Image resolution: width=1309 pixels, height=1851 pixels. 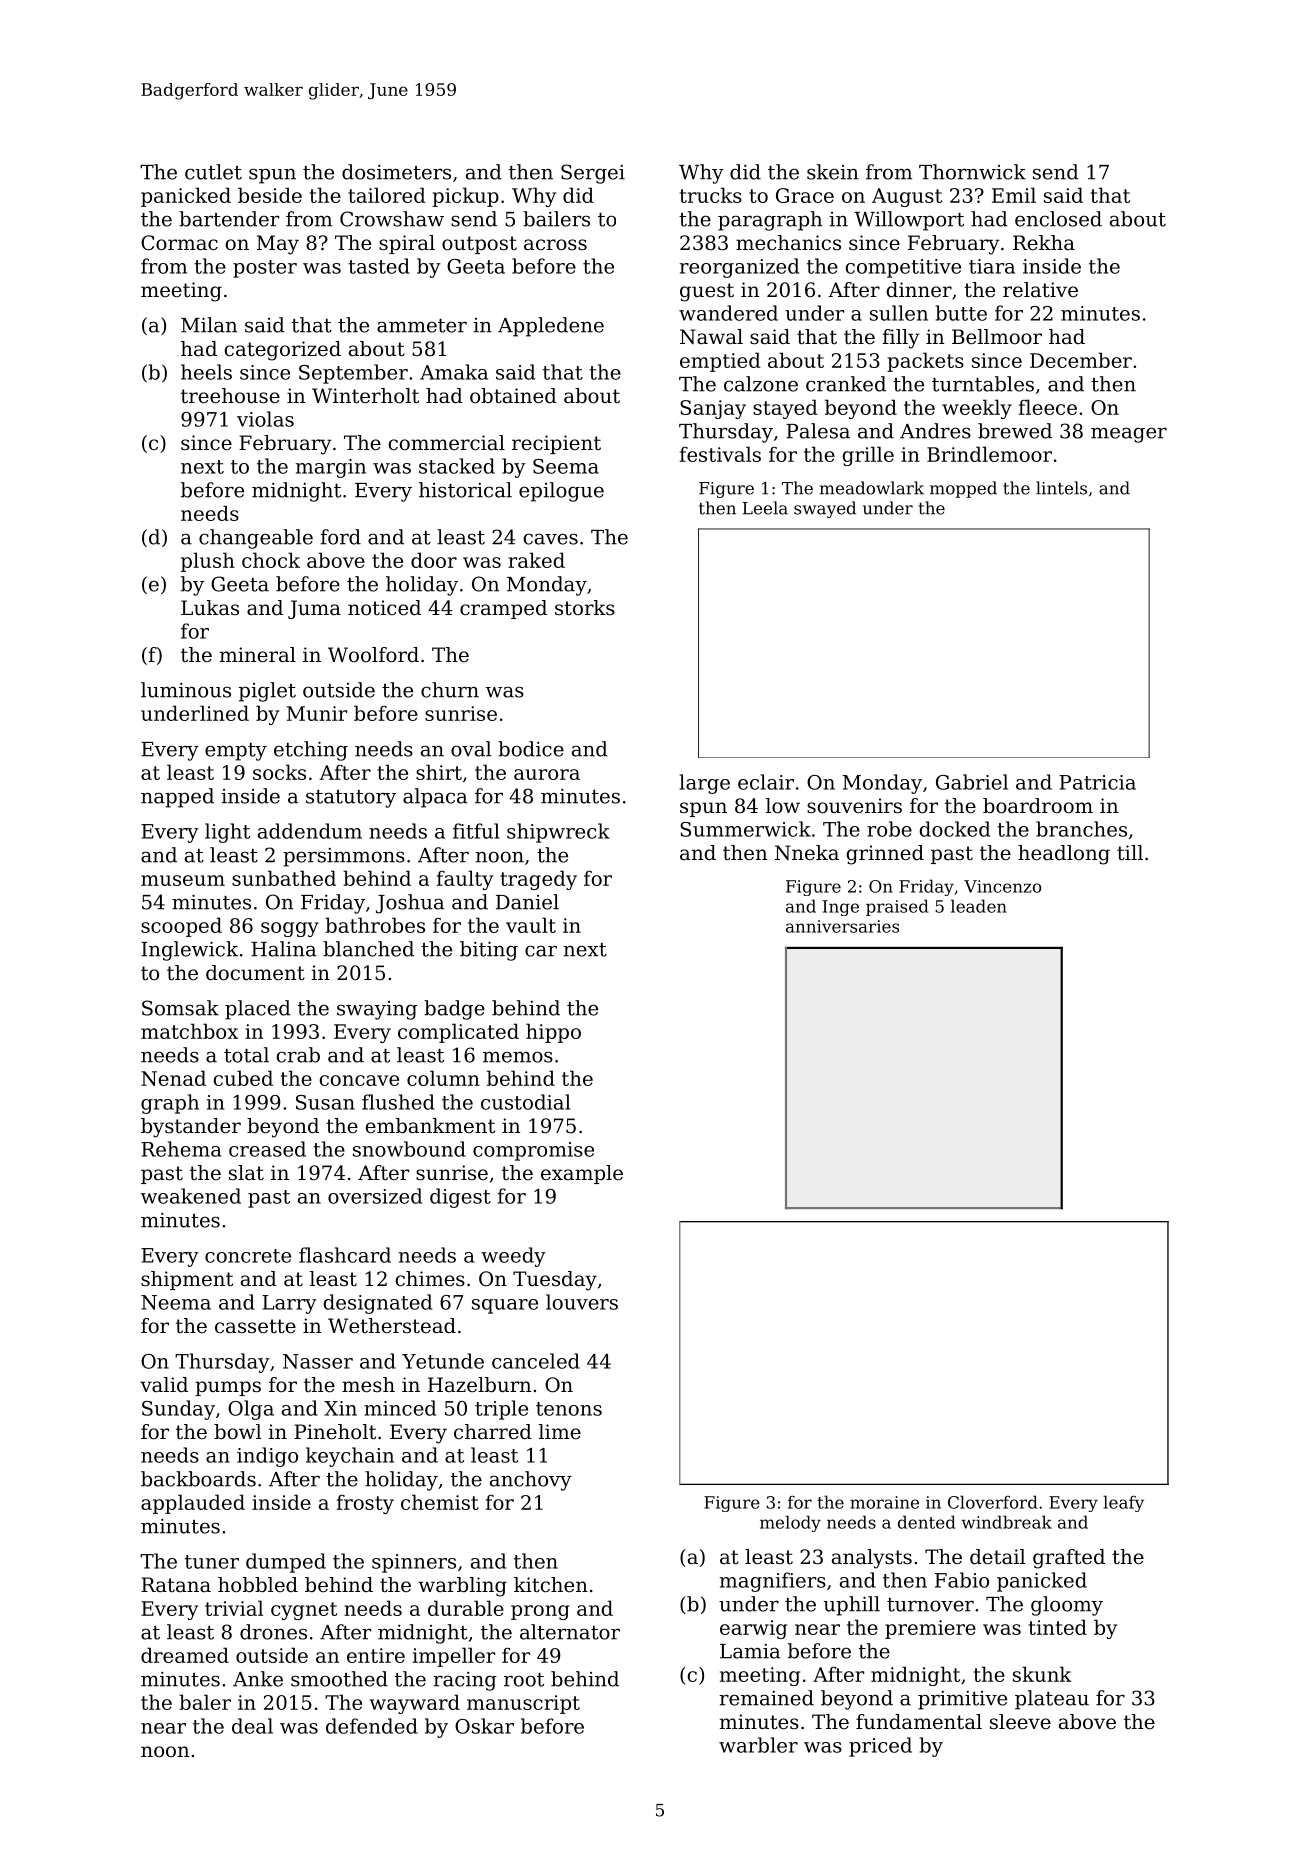 What do you see at coordinates (854, 806) in the image?
I see `souvenirs` at bounding box center [854, 806].
